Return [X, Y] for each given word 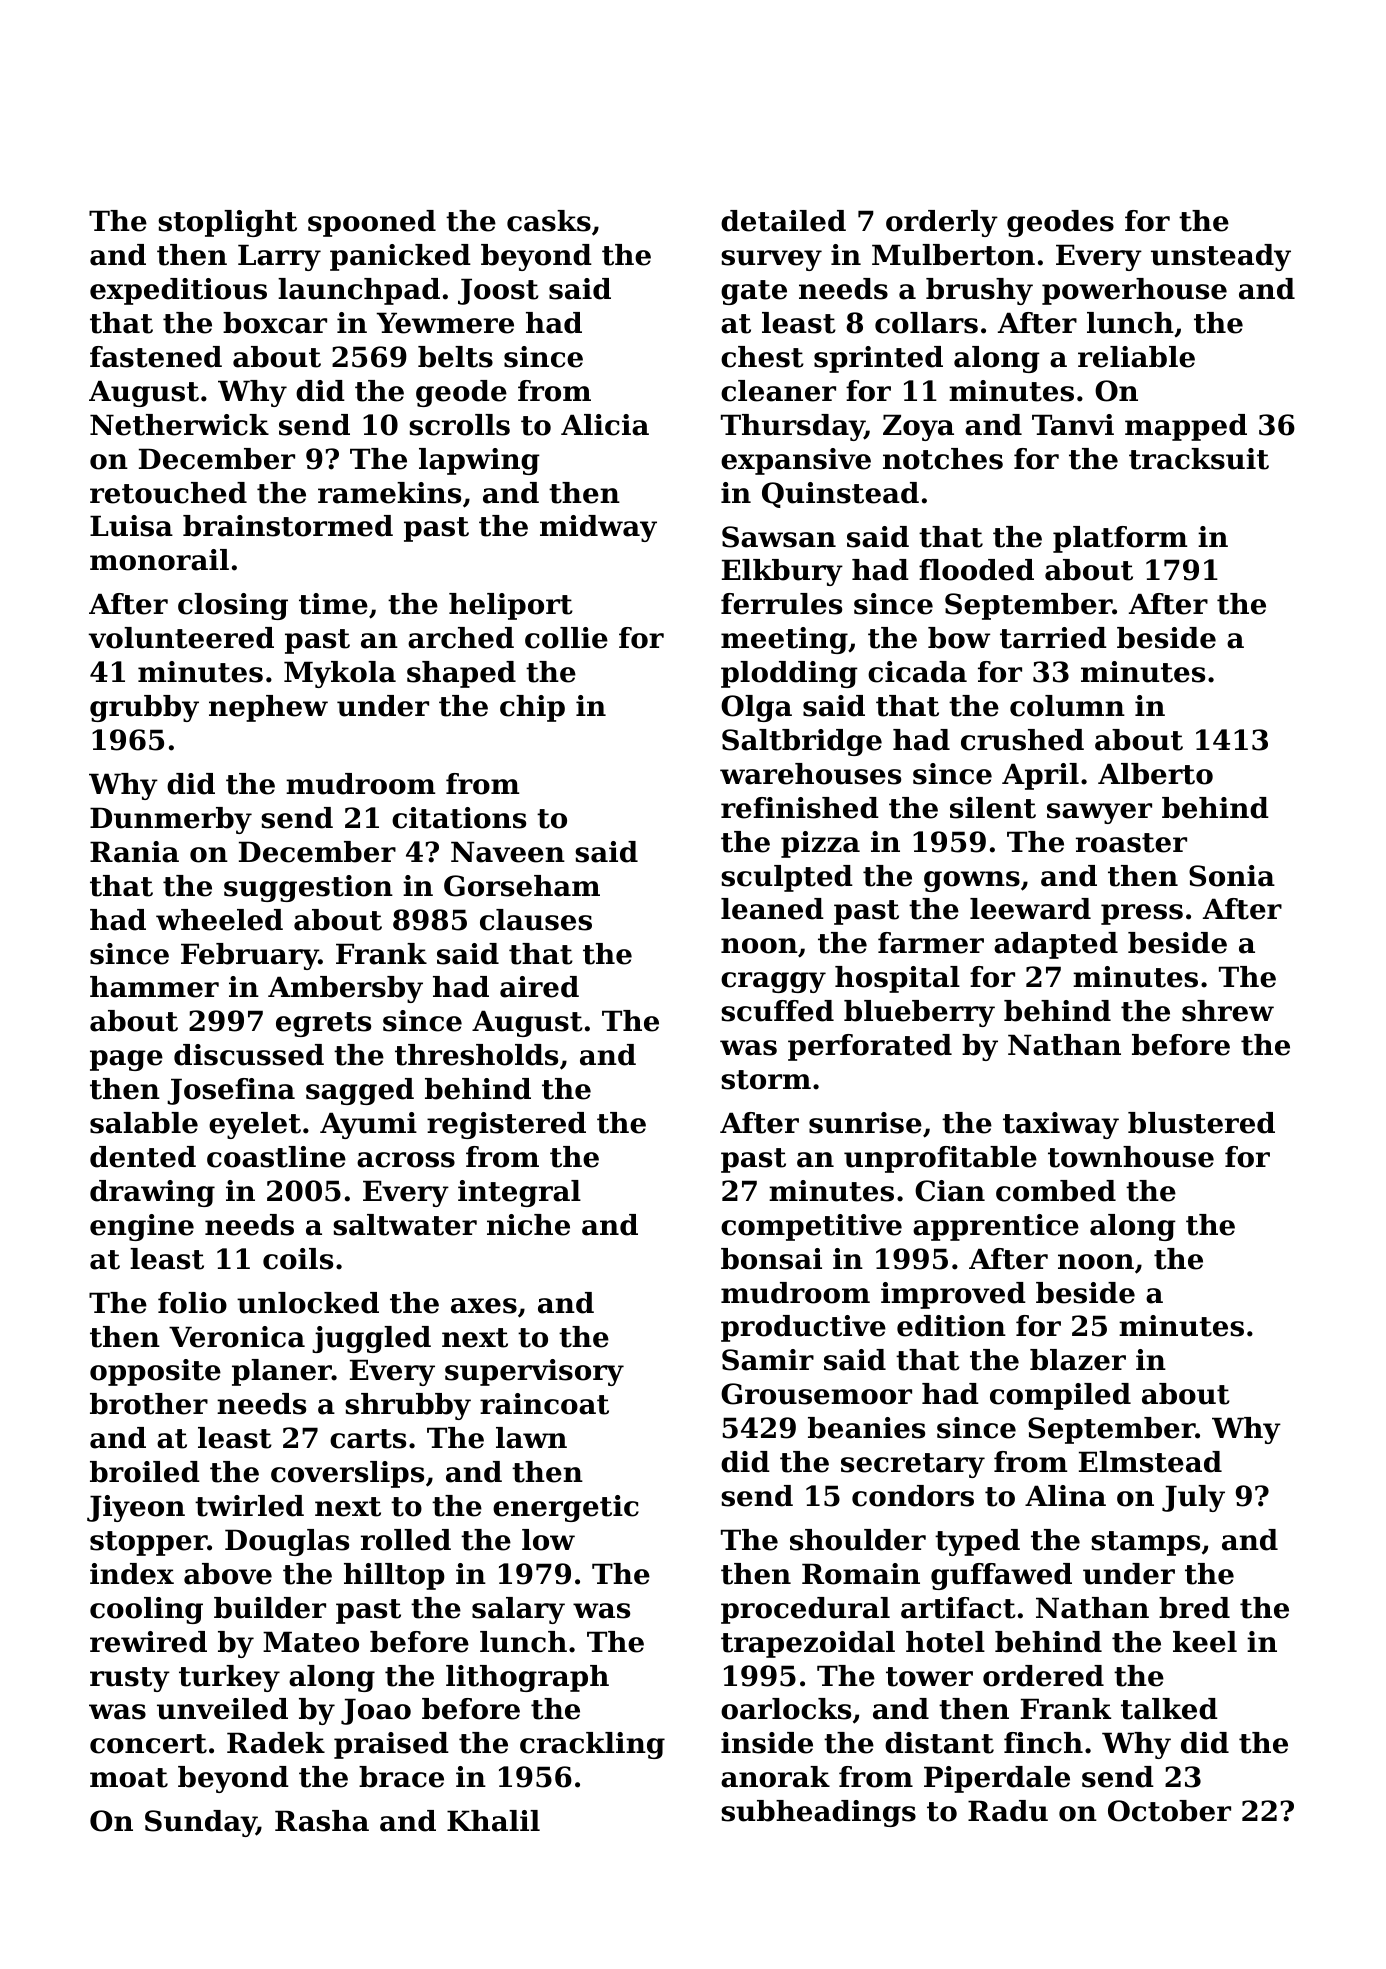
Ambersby [345, 989]
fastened [156, 357]
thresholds [476, 1055]
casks [549, 221]
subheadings [818, 1813]
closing [233, 606]
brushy [979, 291]
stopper [148, 1543]
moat [129, 1778]
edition [951, 1326]
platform [1120, 539]
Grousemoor [816, 1394]
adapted [1056, 945]
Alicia [605, 425]
